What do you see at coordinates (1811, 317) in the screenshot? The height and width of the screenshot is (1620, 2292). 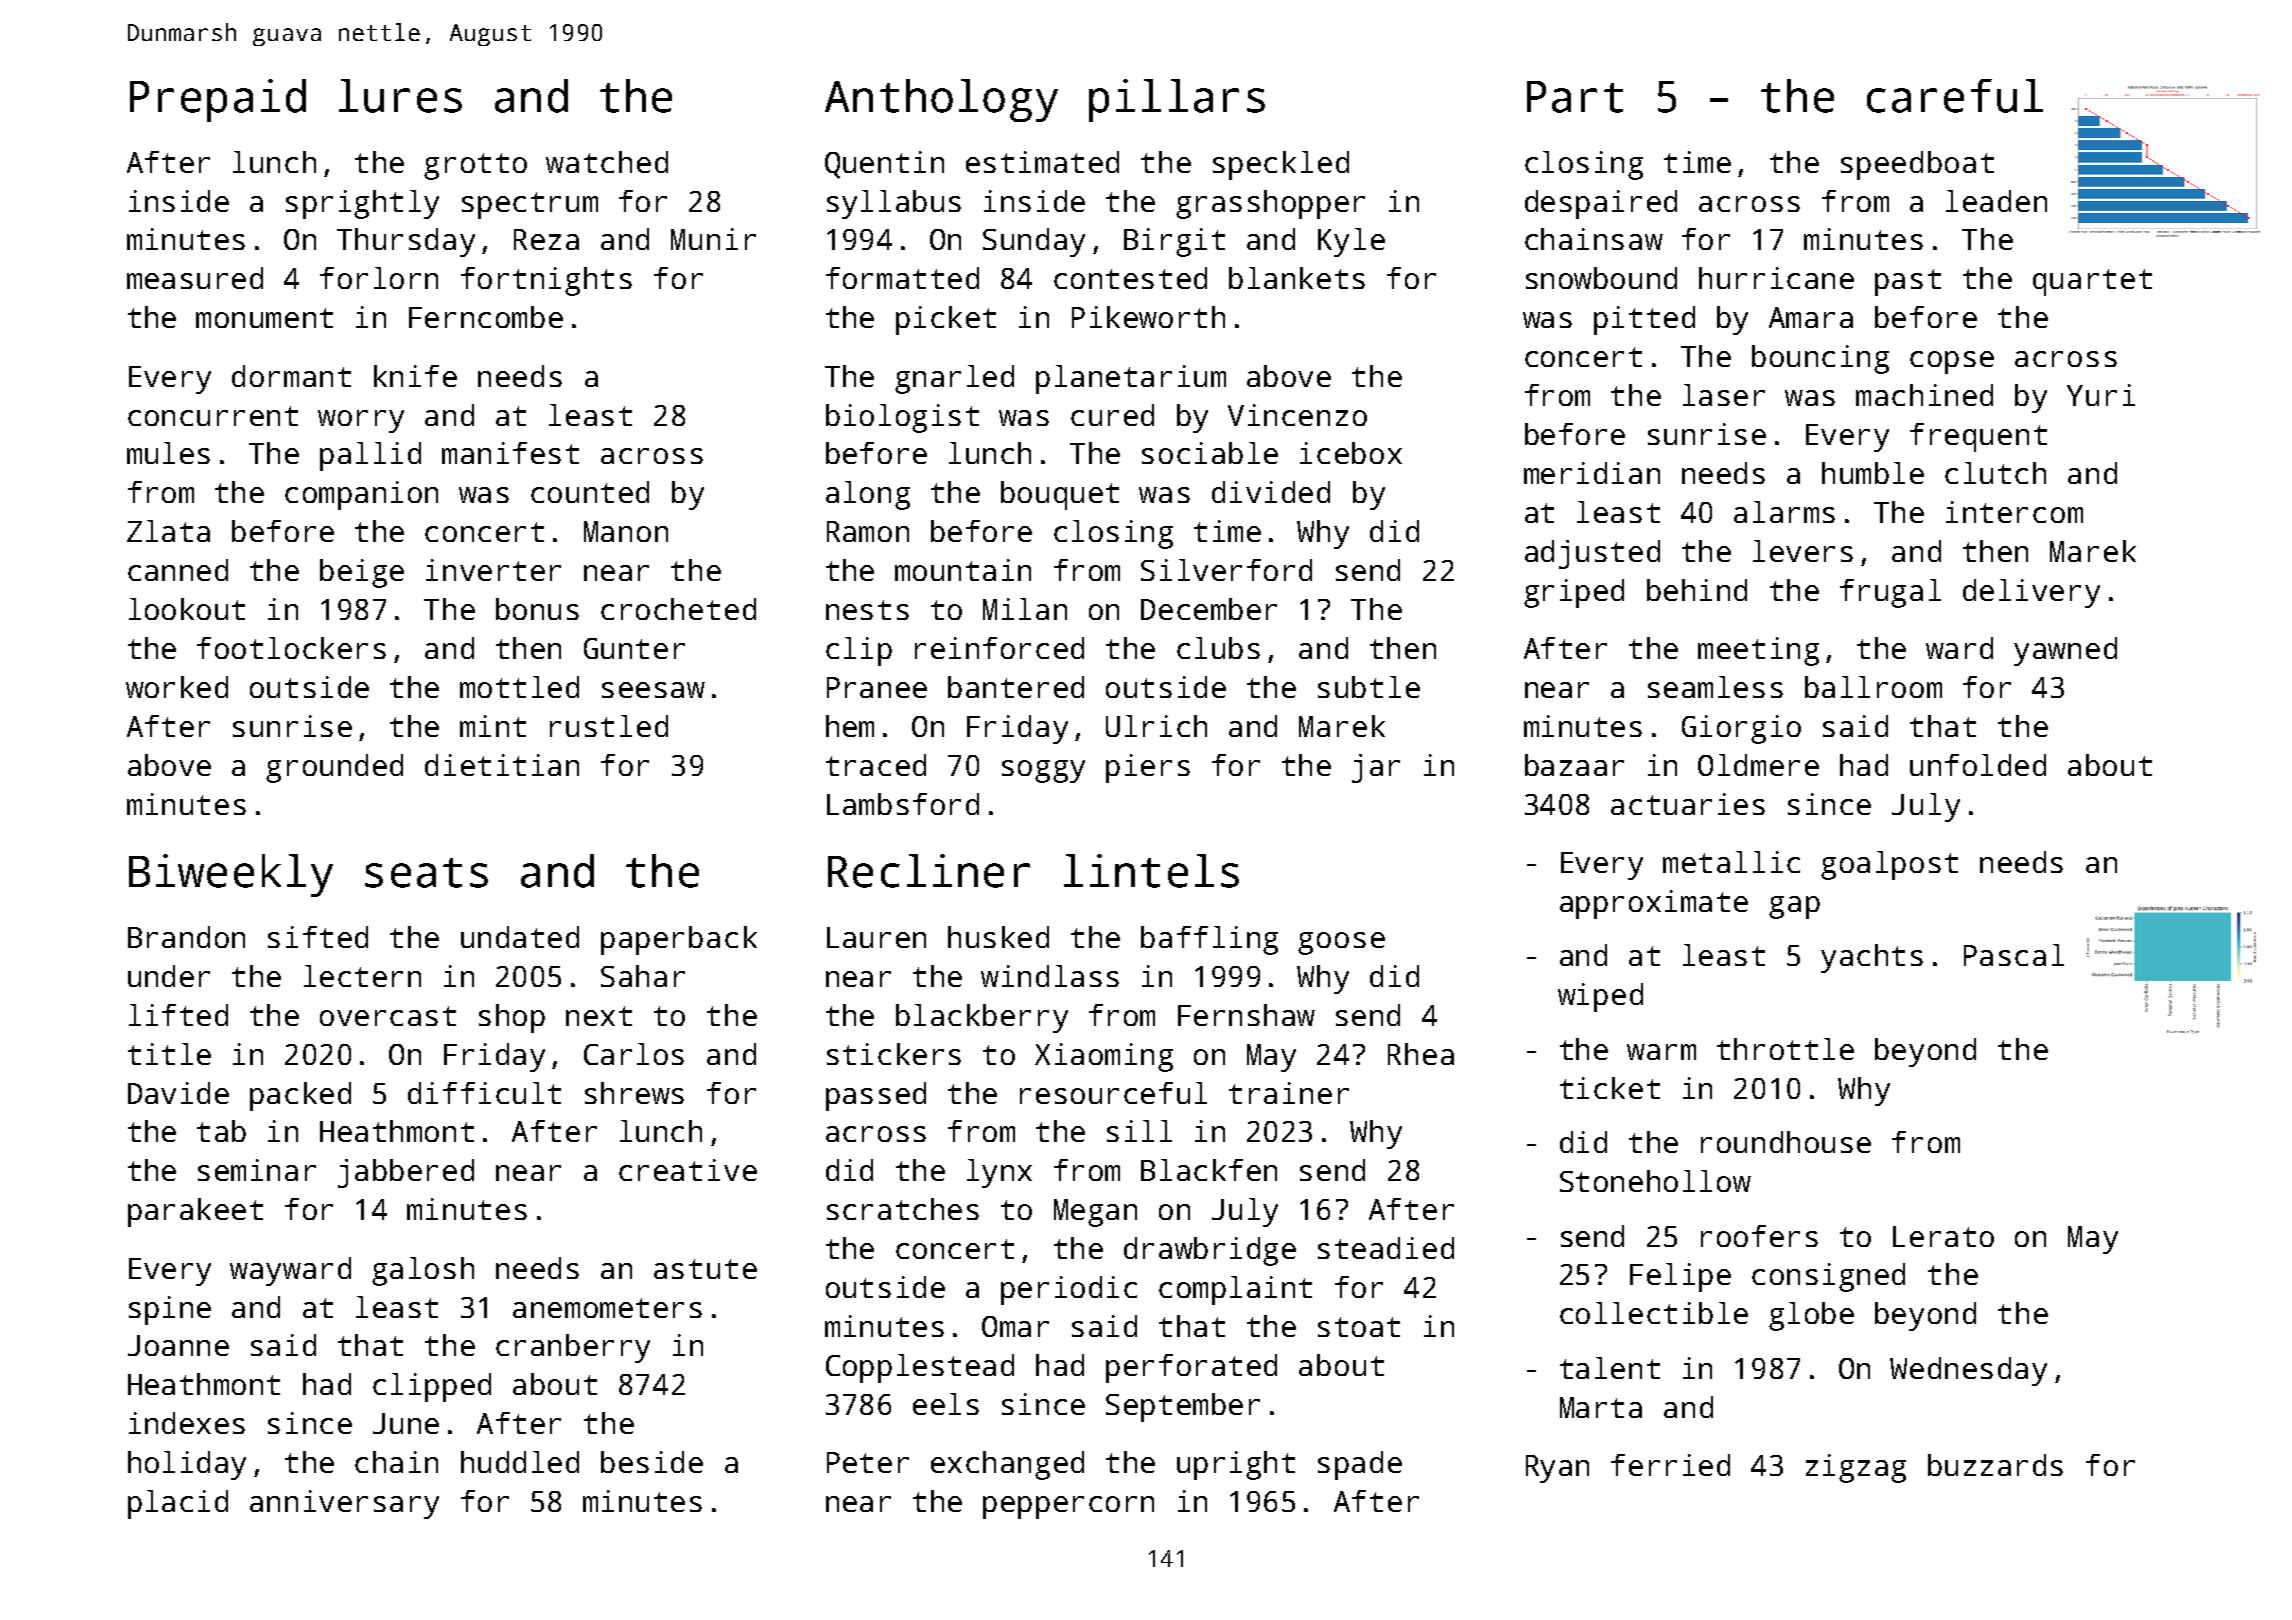 I see `Amara` at bounding box center [1811, 317].
